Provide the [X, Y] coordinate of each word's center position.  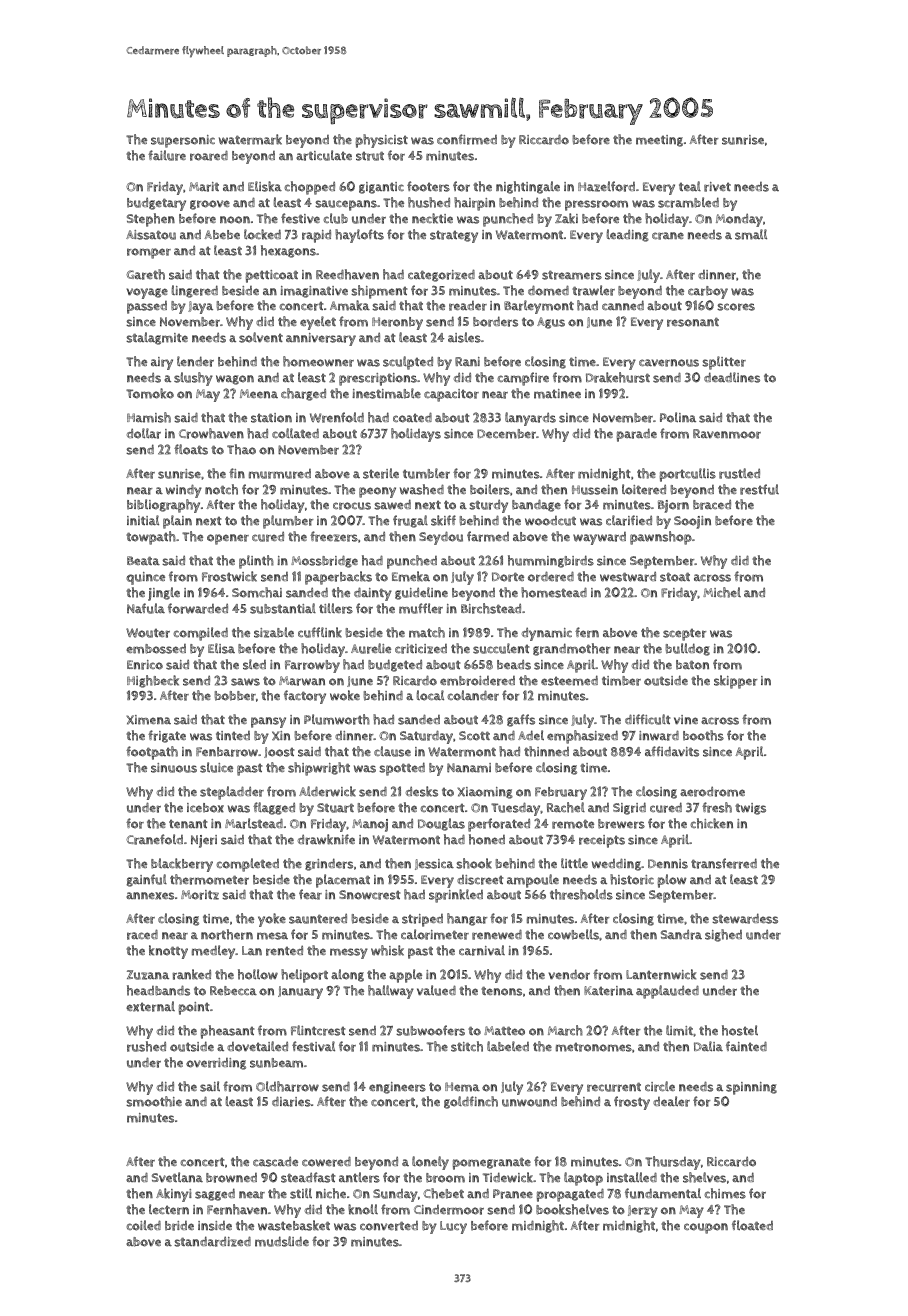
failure [167, 155]
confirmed [467, 139]
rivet [717, 187]
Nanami [469, 768]
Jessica [434, 864]
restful [759, 489]
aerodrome [712, 791]
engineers [397, 1088]
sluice [216, 767]
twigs [750, 809]
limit [679, 1030]
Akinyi [174, 1195]
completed [247, 865]
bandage [536, 505]
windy [184, 491]
